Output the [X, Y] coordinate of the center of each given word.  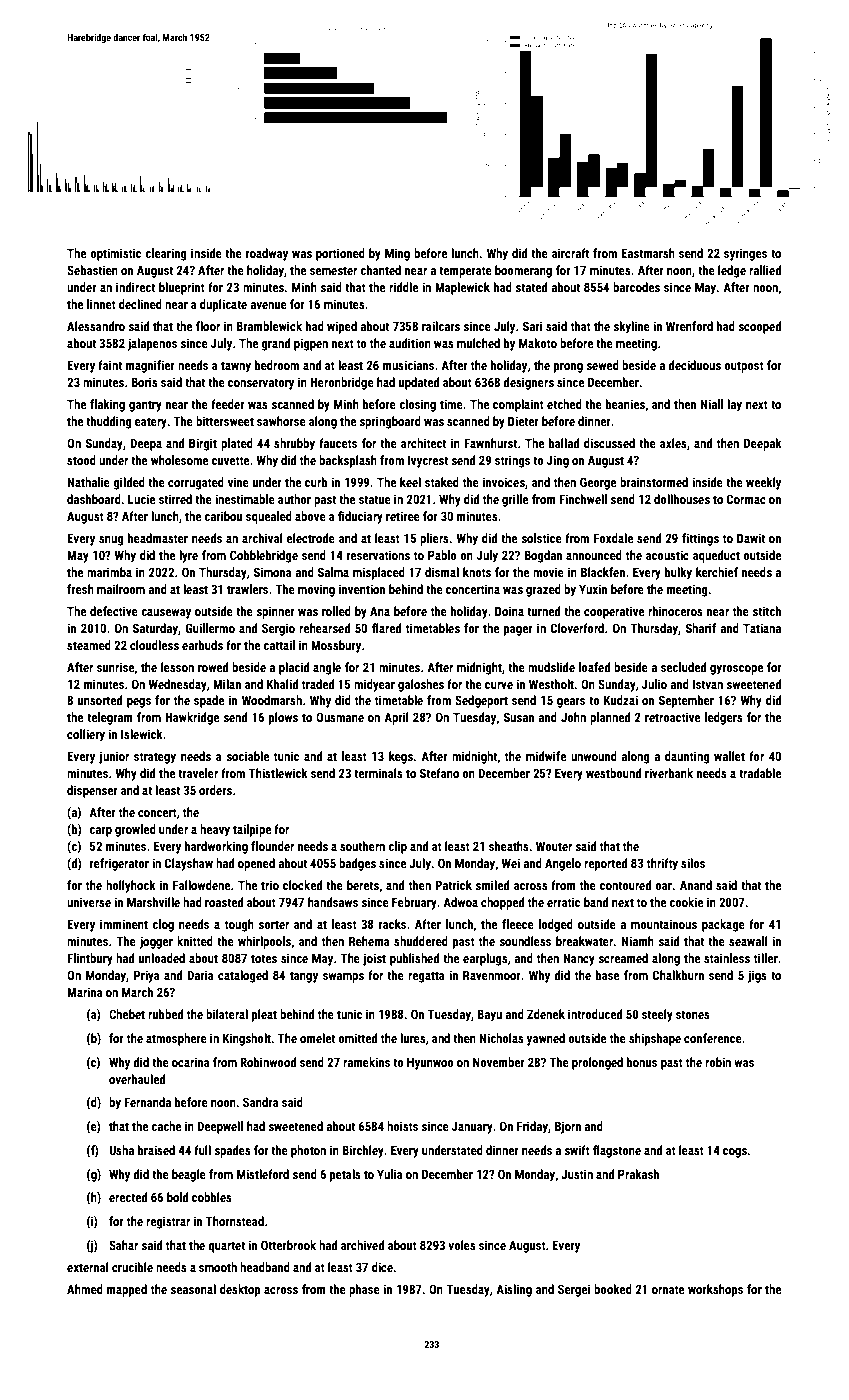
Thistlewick [278, 773]
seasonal [193, 1289]
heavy [215, 830]
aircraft [570, 253]
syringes [745, 254]
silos [693, 863]
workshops [715, 1290]
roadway [267, 254]
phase [364, 1290]
